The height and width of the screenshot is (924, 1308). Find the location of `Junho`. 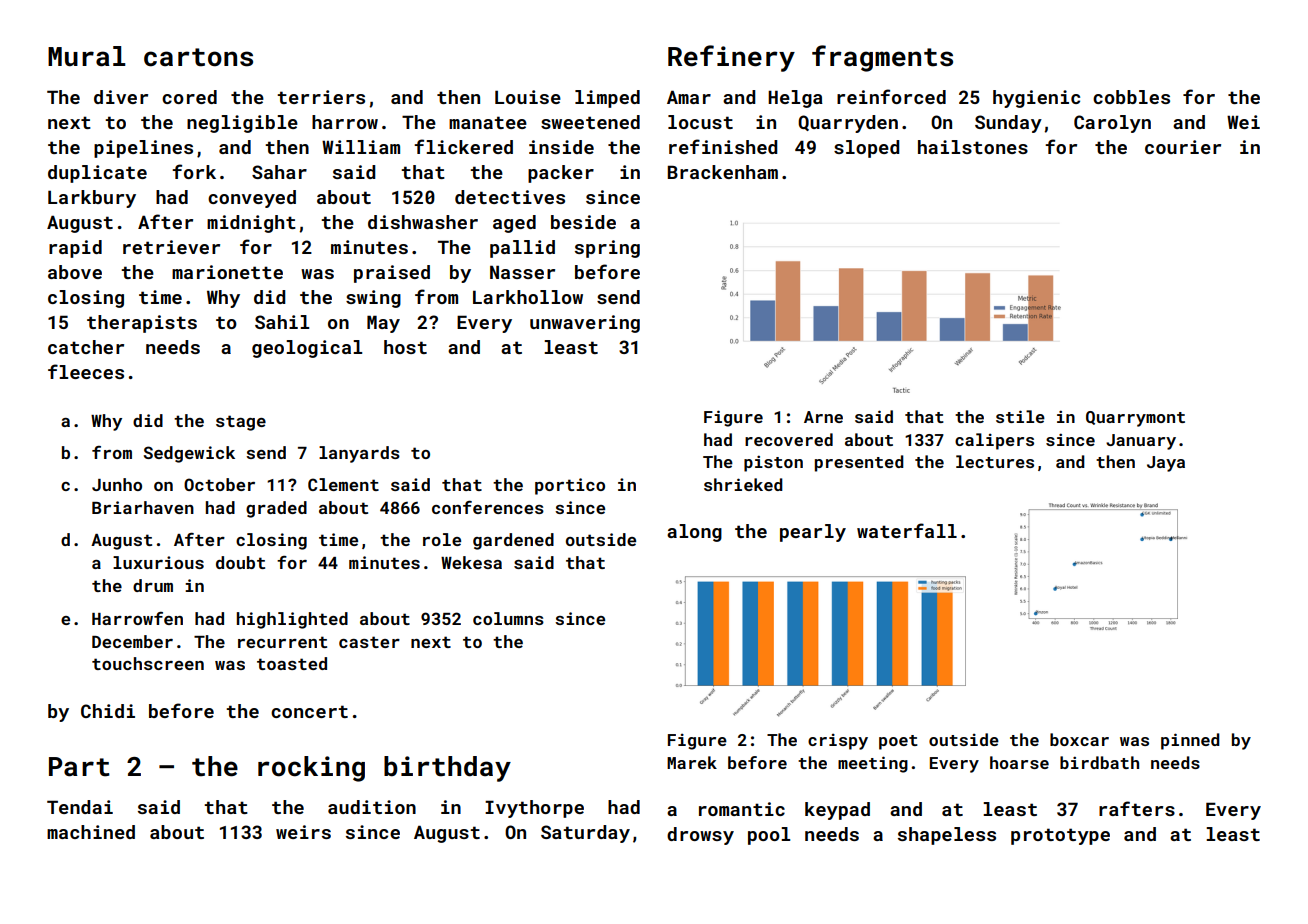

Junho is located at coordinates (117, 484).
